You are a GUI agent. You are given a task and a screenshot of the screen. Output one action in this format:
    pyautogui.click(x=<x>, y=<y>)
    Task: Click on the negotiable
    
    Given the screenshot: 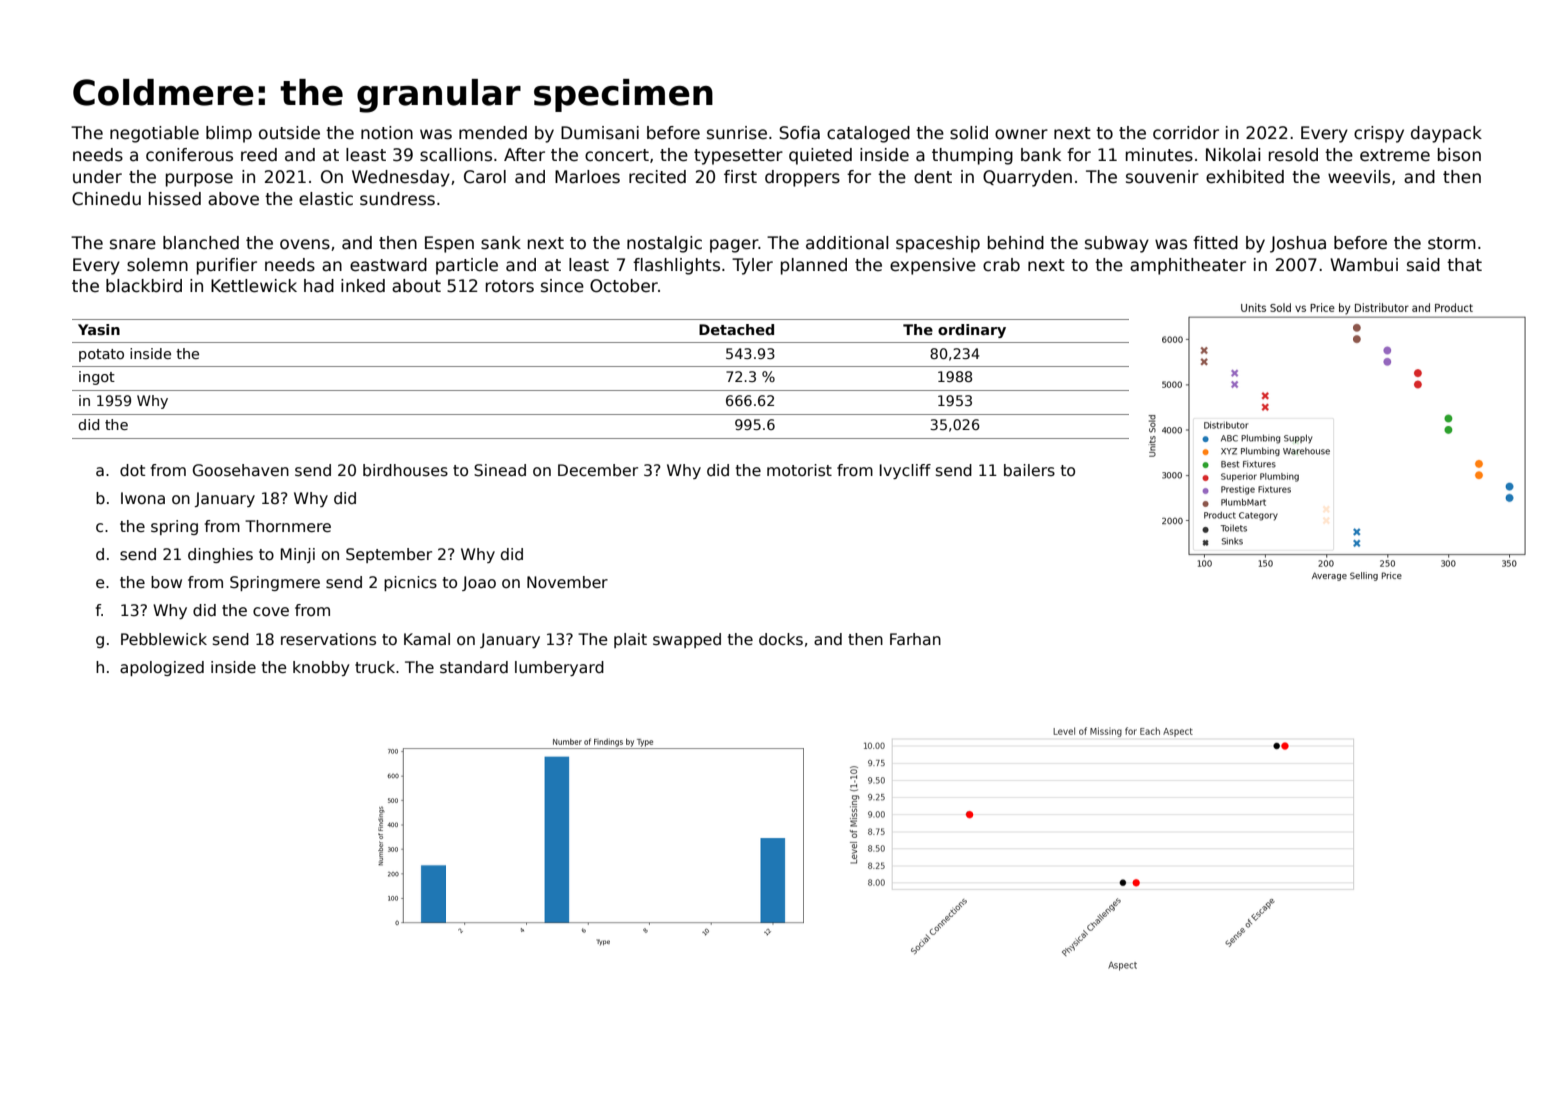 What is the action you would take?
    pyautogui.click(x=154, y=134)
